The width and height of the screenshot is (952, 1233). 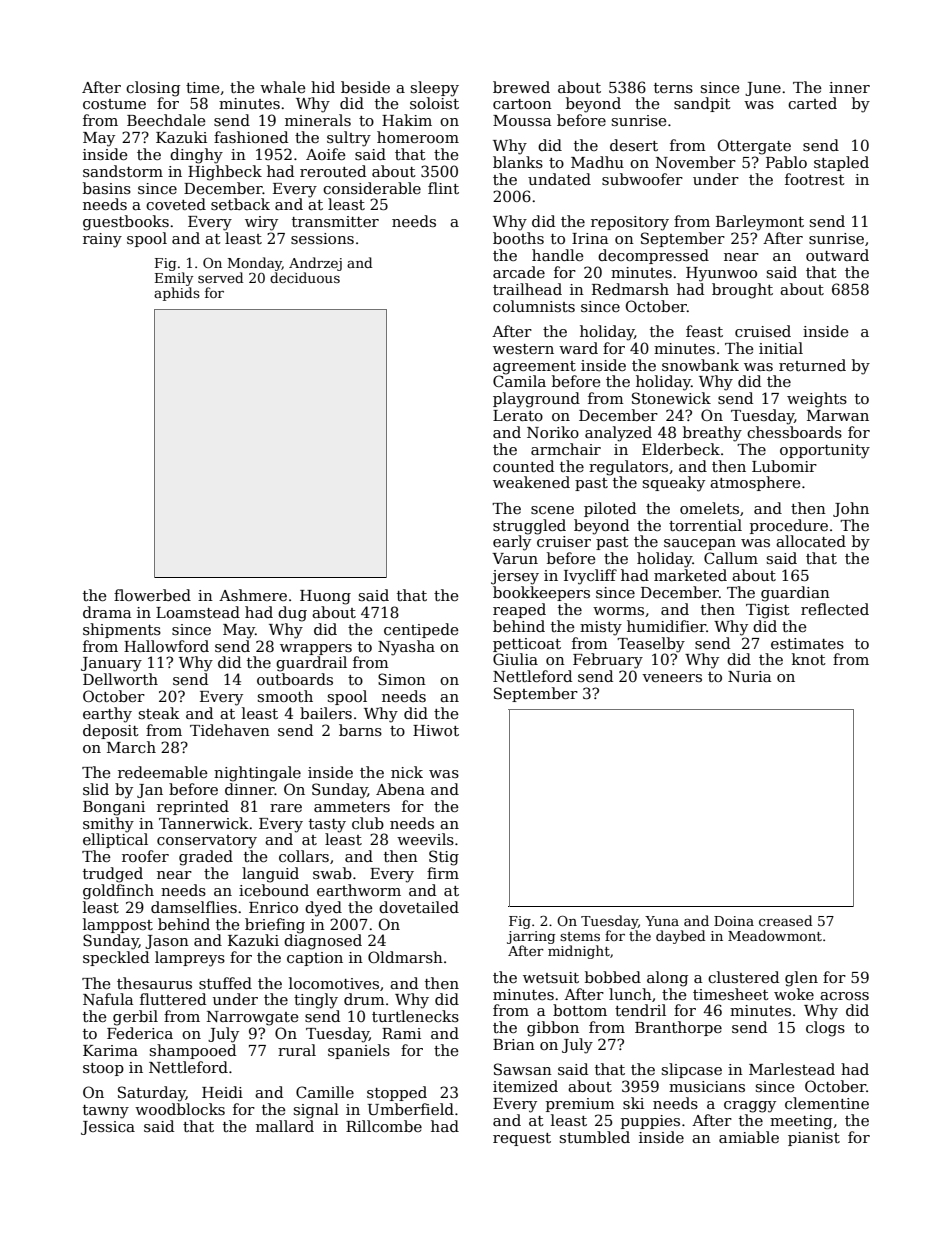 I want to click on terns, so click(x=673, y=88).
